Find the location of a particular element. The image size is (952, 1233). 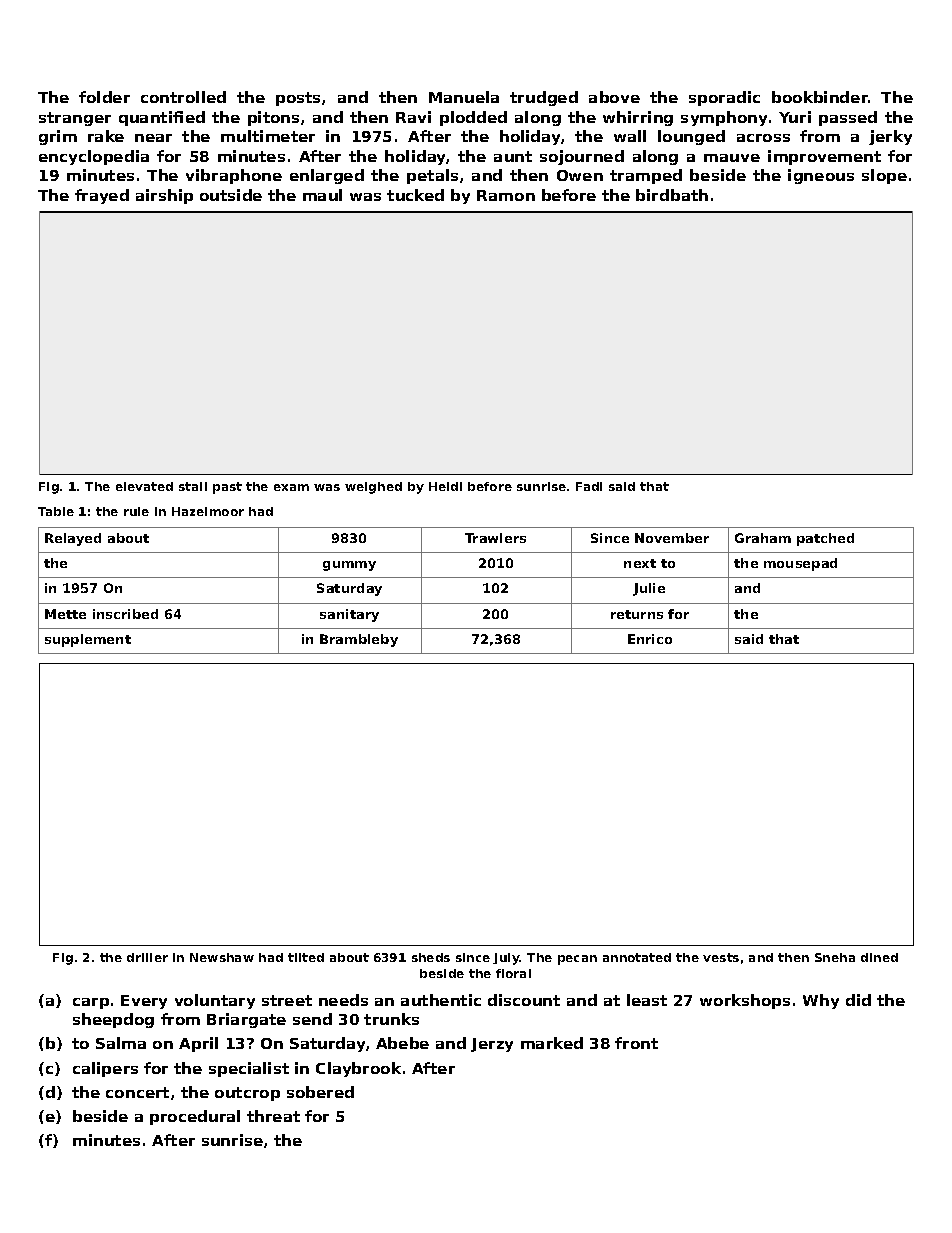

Enrico is located at coordinates (650, 639).
